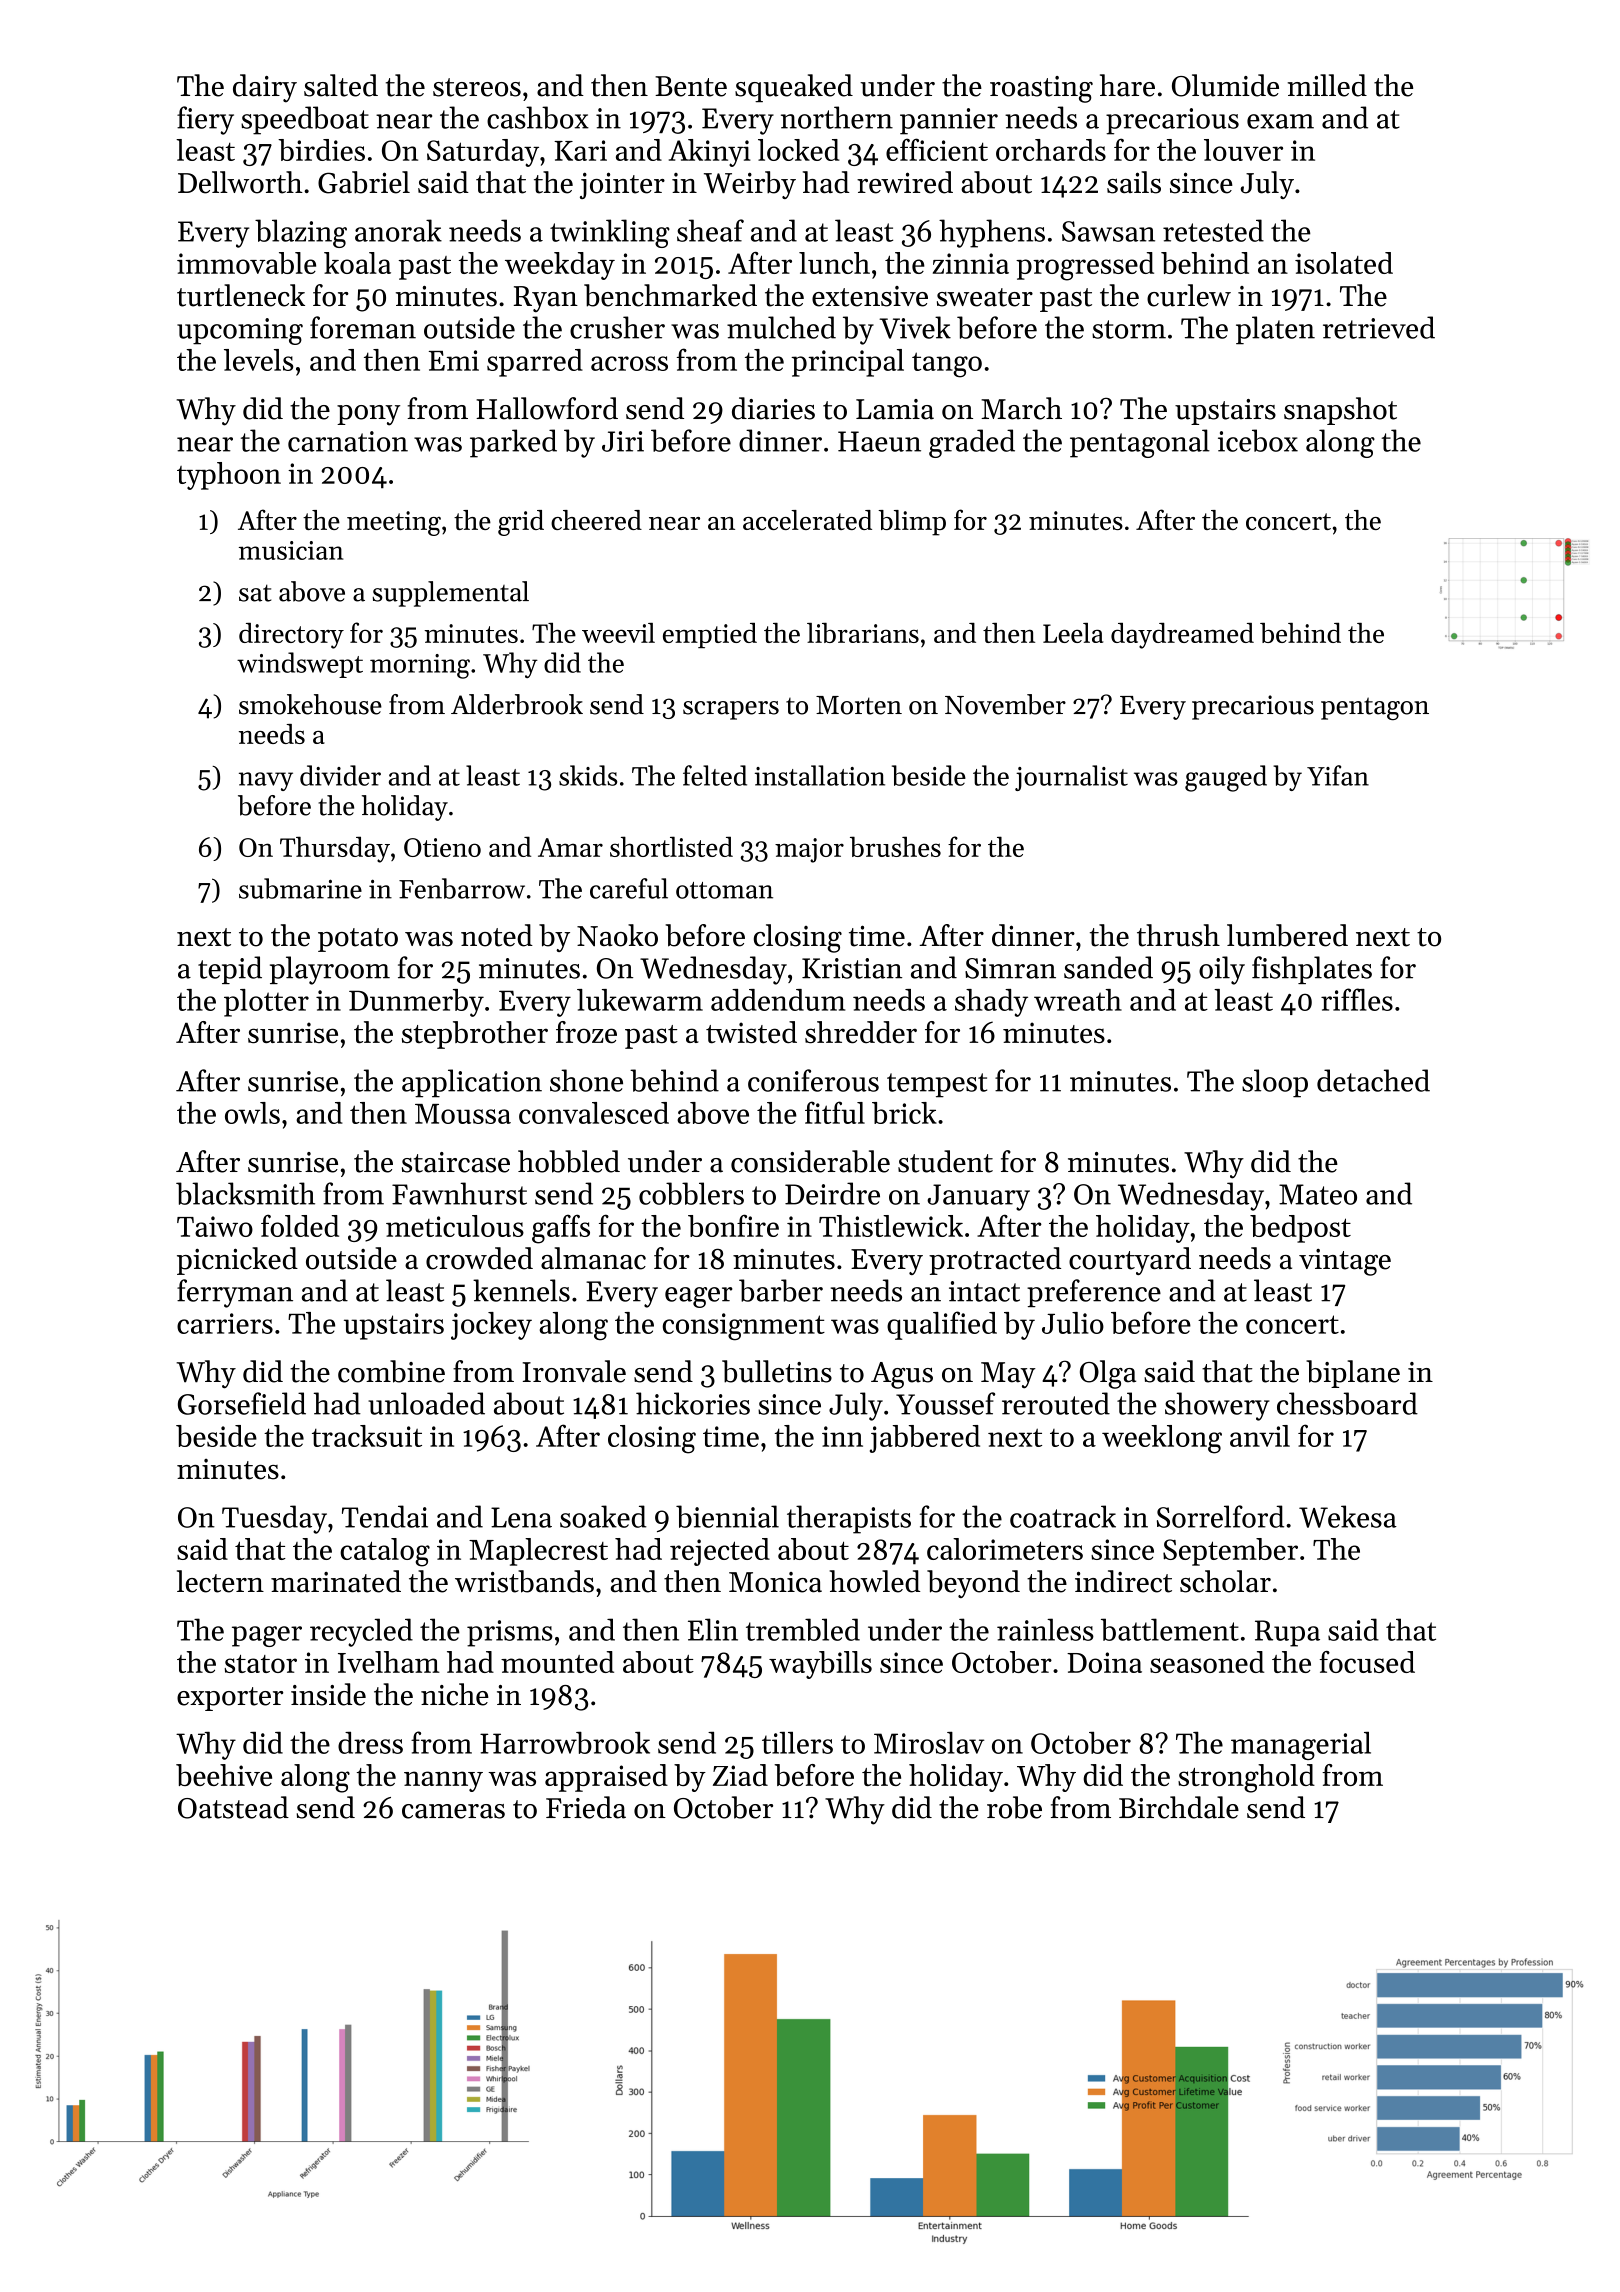 The height and width of the page is (2292, 1620). Describe the element at coordinates (691, 86) in the page. I see `Bente` at that location.
